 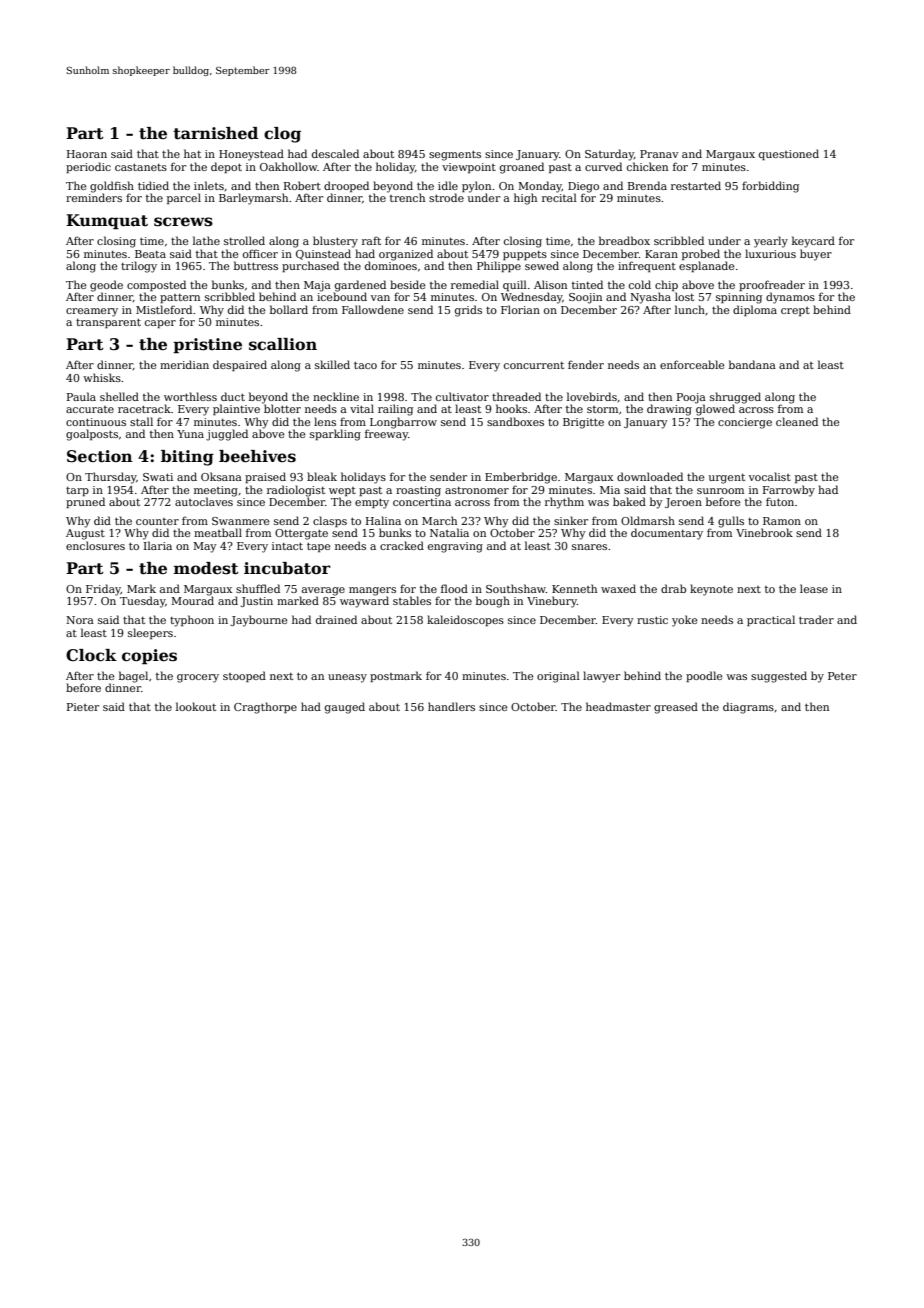 What do you see at coordinates (451, 706) in the page?
I see `handlers` at bounding box center [451, 706].
